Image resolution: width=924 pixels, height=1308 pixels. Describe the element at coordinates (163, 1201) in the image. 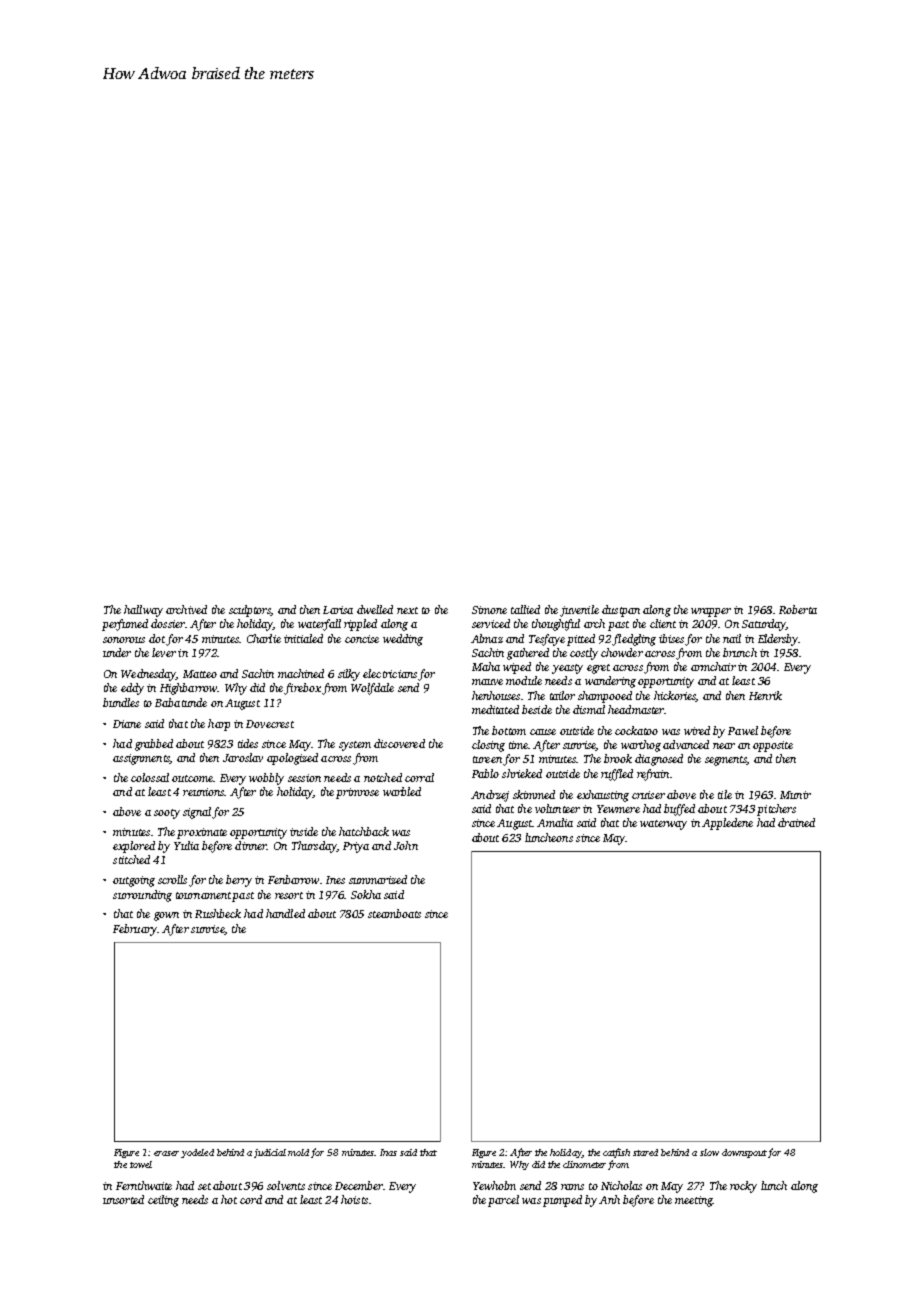

I see `ceiling` at that location.
